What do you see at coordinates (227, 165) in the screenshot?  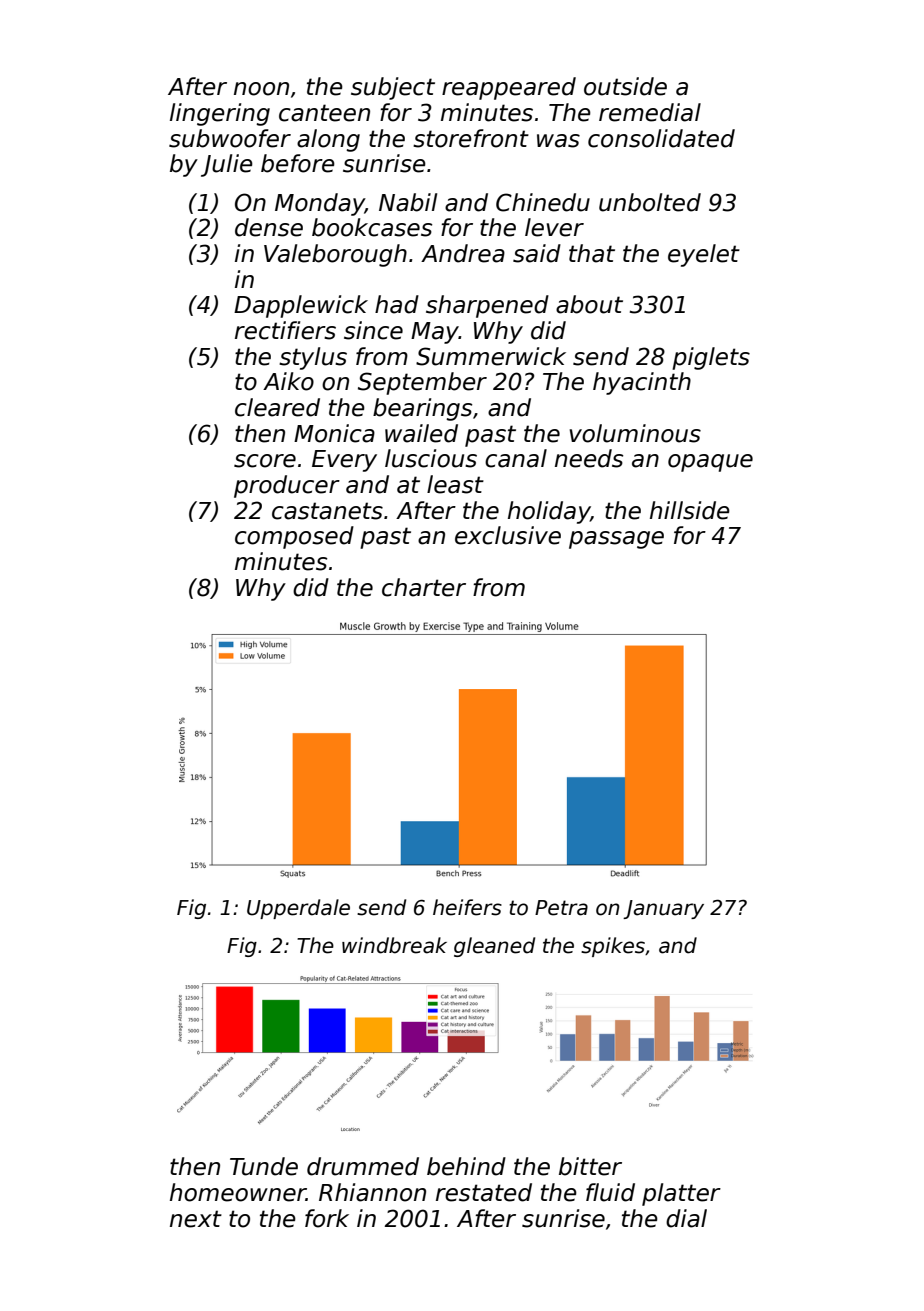 I see `Julie` at bounding box center [227, 165].
